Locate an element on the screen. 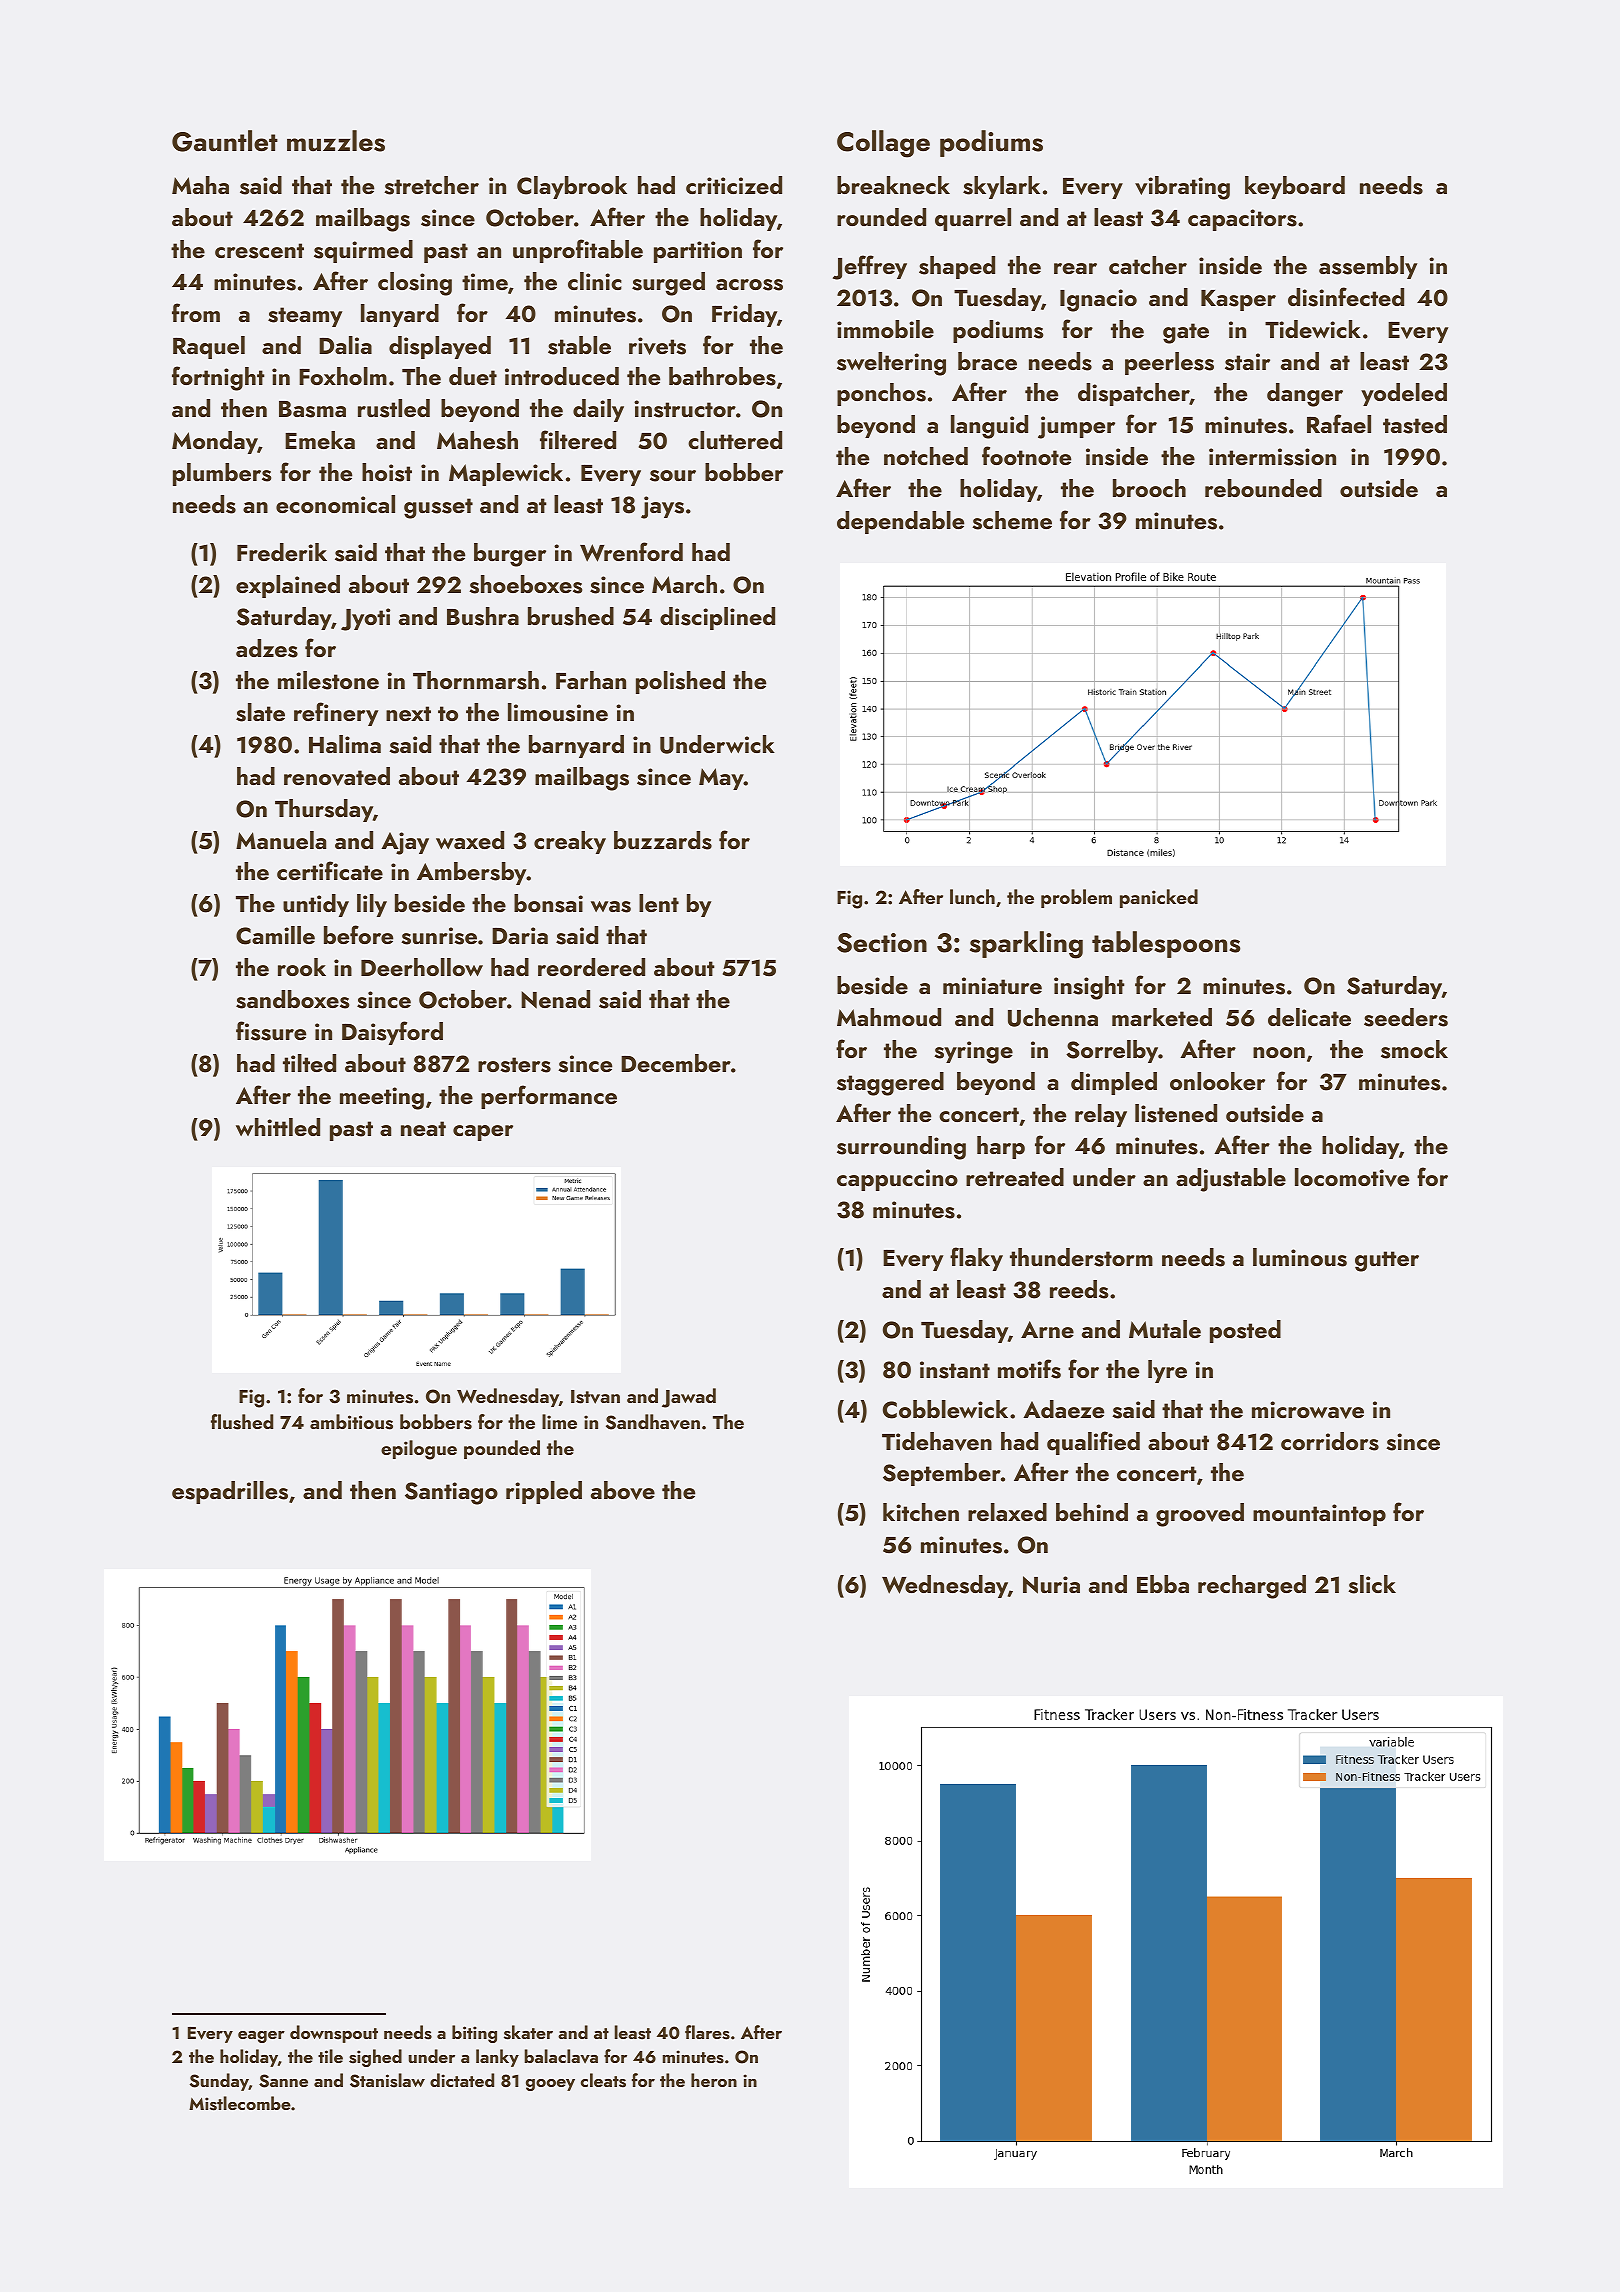 The height and width of the screenshot is (2292, 1620). brooch is located at coordinates (1149, 488).
